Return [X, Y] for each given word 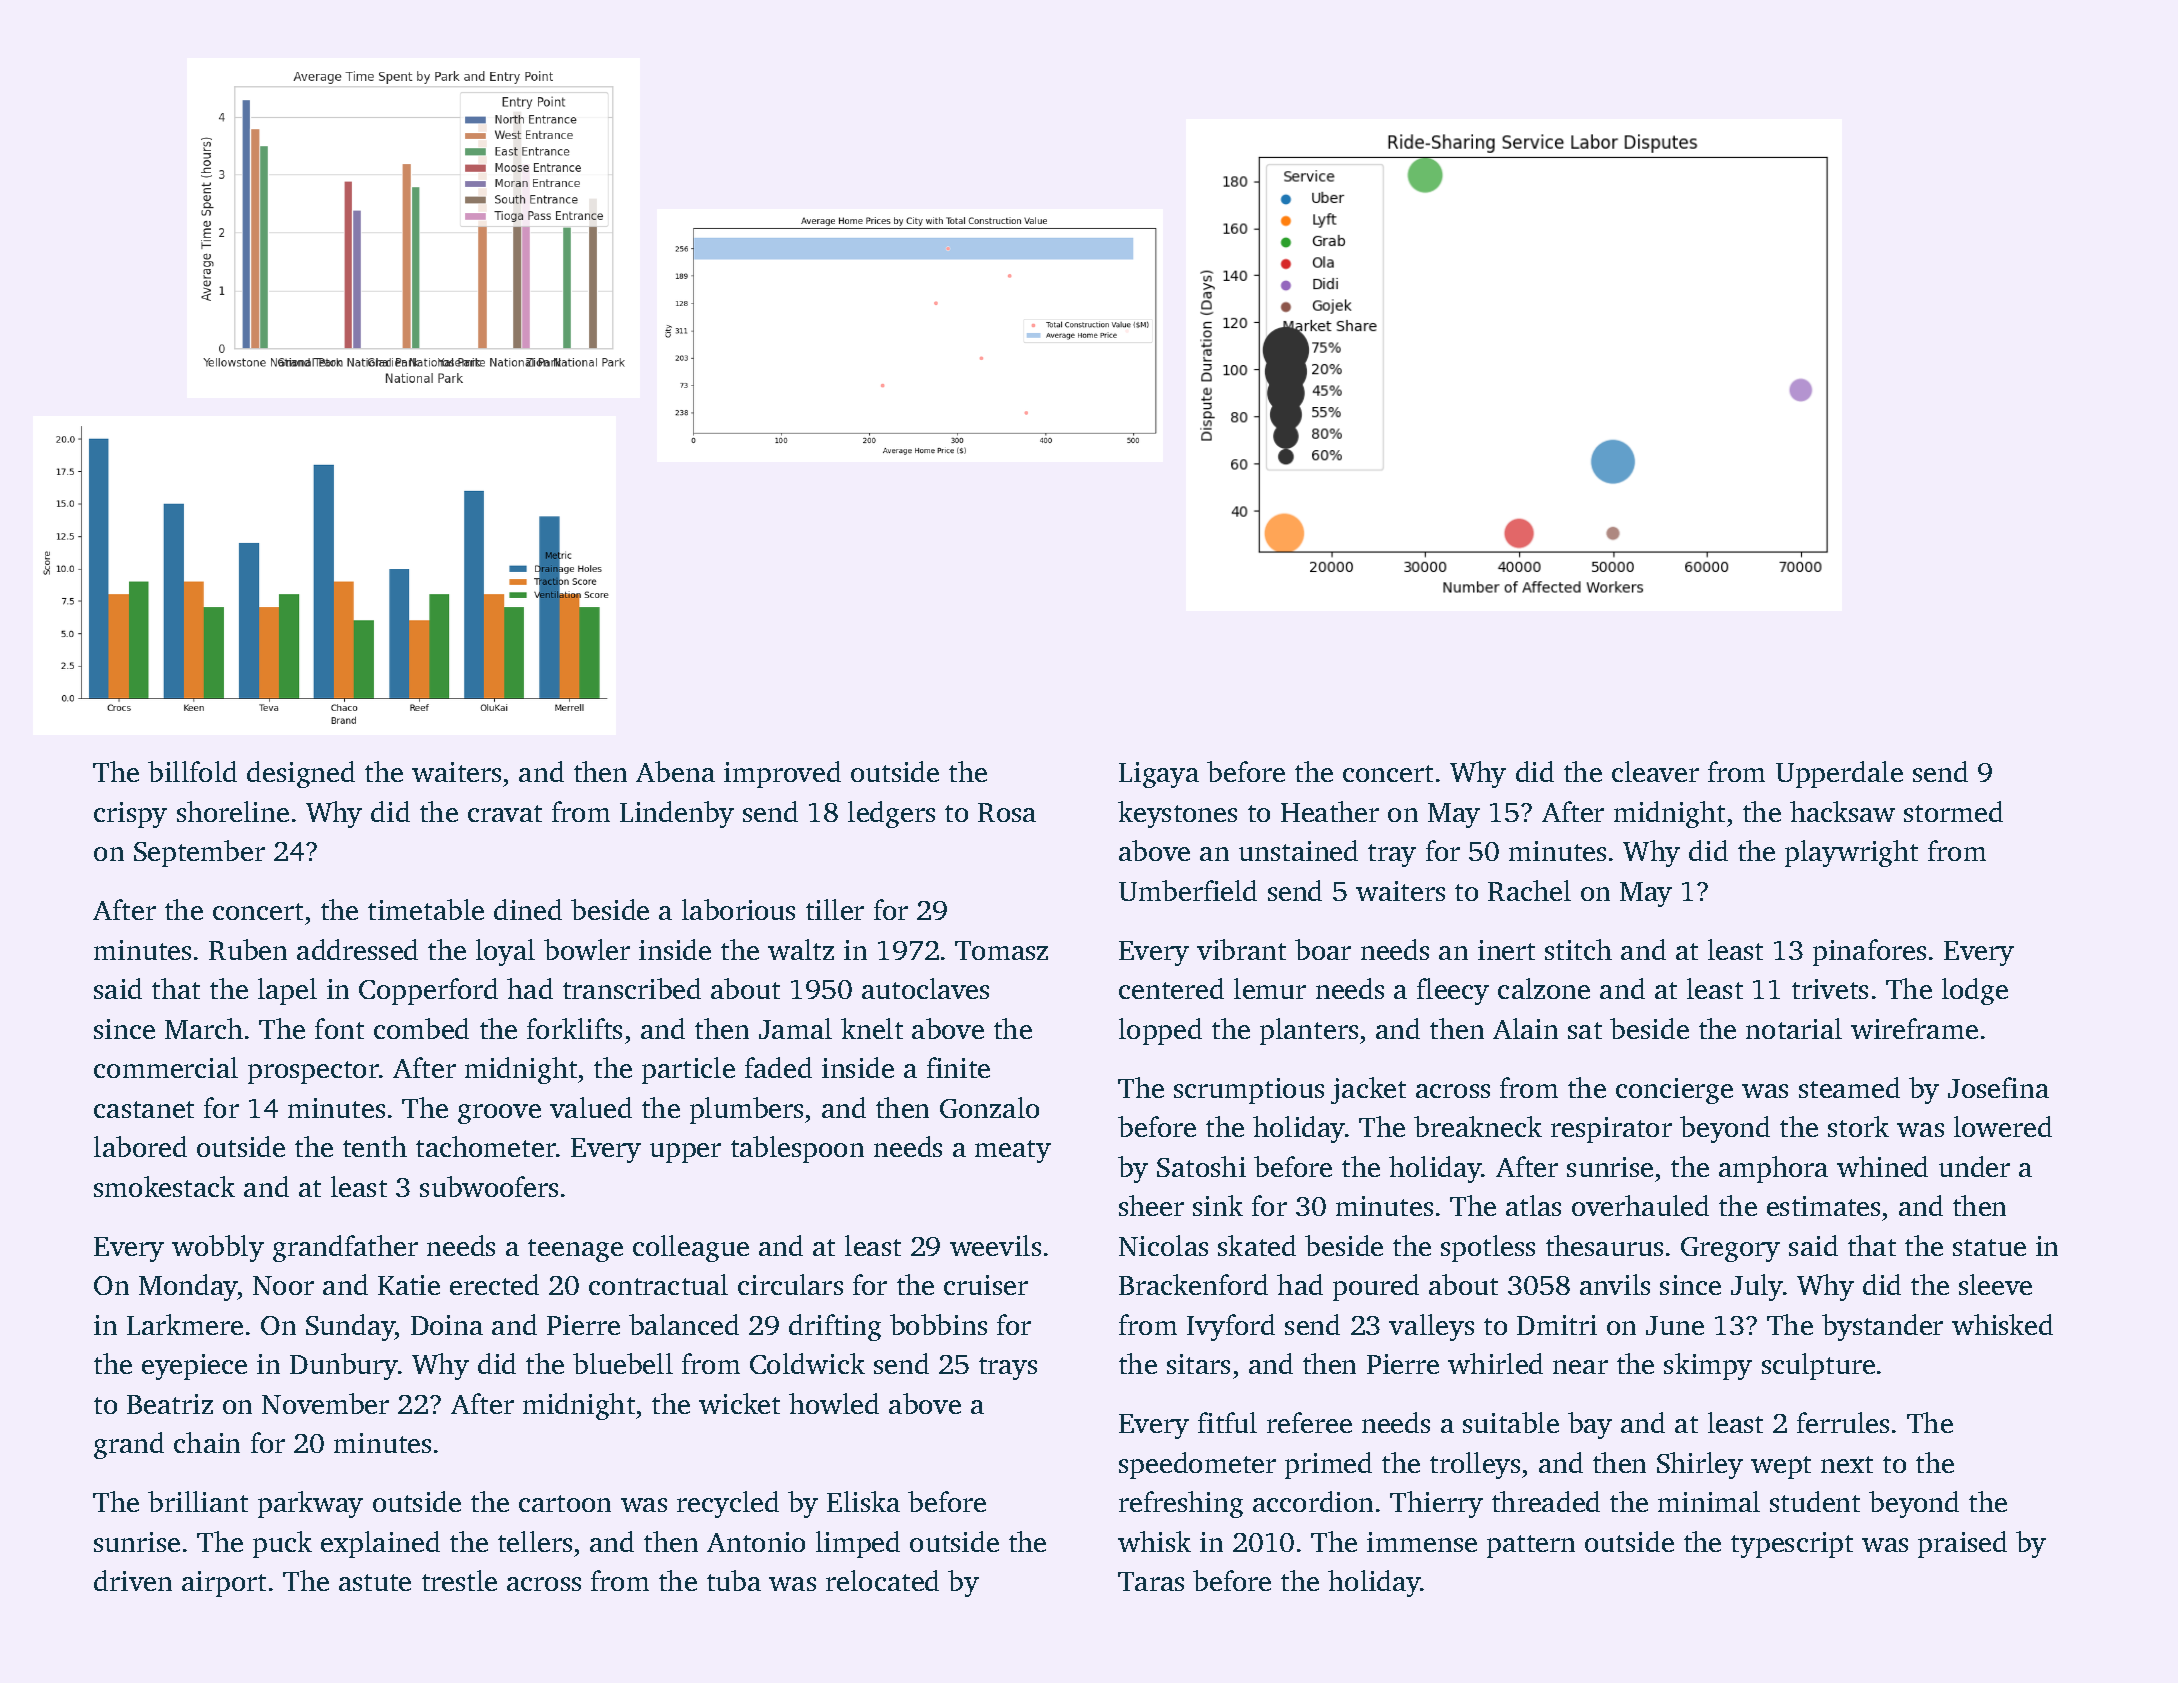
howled [834, 1403]
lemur [1270, 988]
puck [282, 1544]
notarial [1794, 1028]
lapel [287, 991]
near [1580, 1367]
